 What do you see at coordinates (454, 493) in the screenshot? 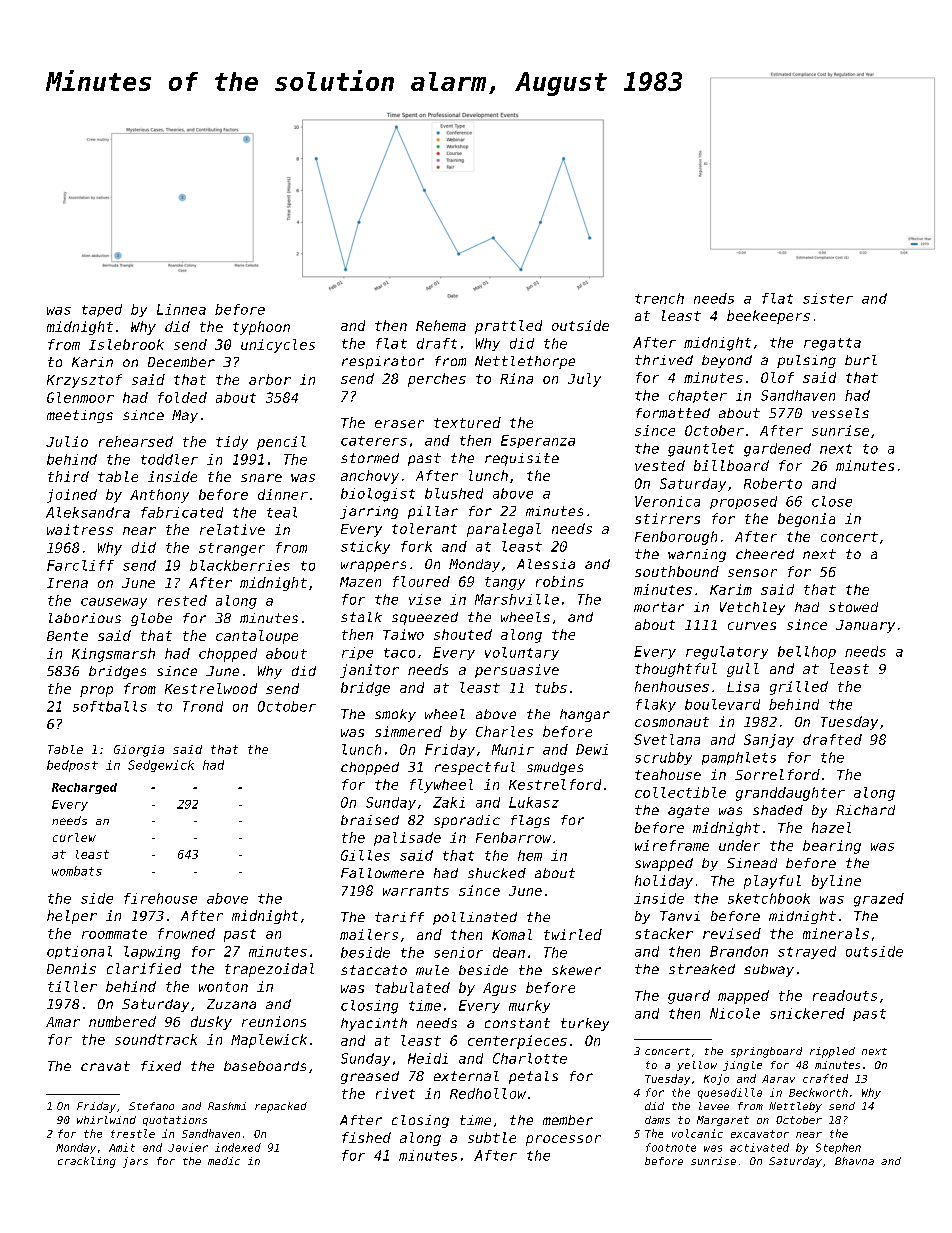
I see `blushed` at bounding box center [454, 493].
